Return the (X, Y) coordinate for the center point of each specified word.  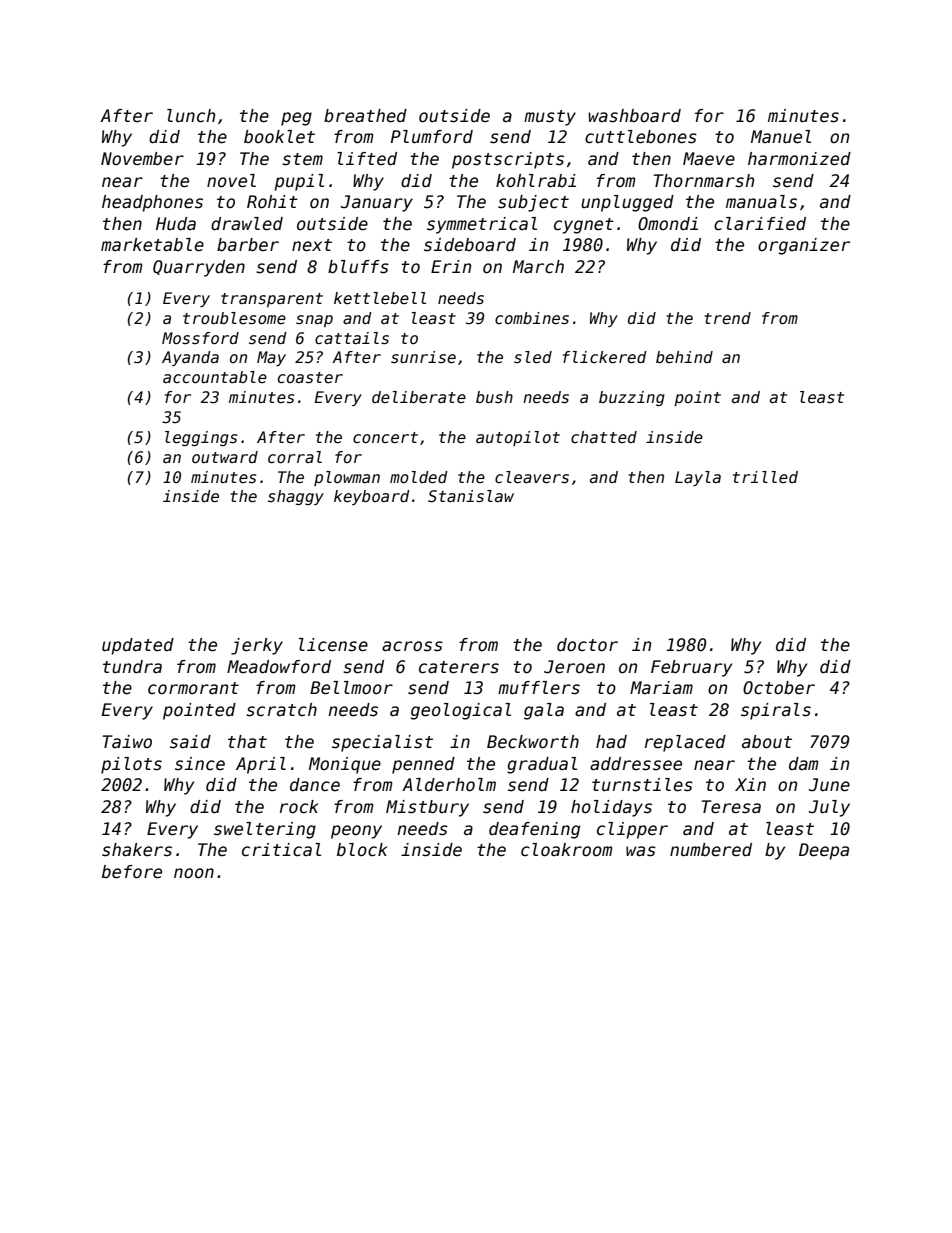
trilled (765, 477)
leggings (201, 438)
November (142, 159)
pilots (131, 765)
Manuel (781, 137)
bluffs (358, 267)
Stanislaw (471, 496)
